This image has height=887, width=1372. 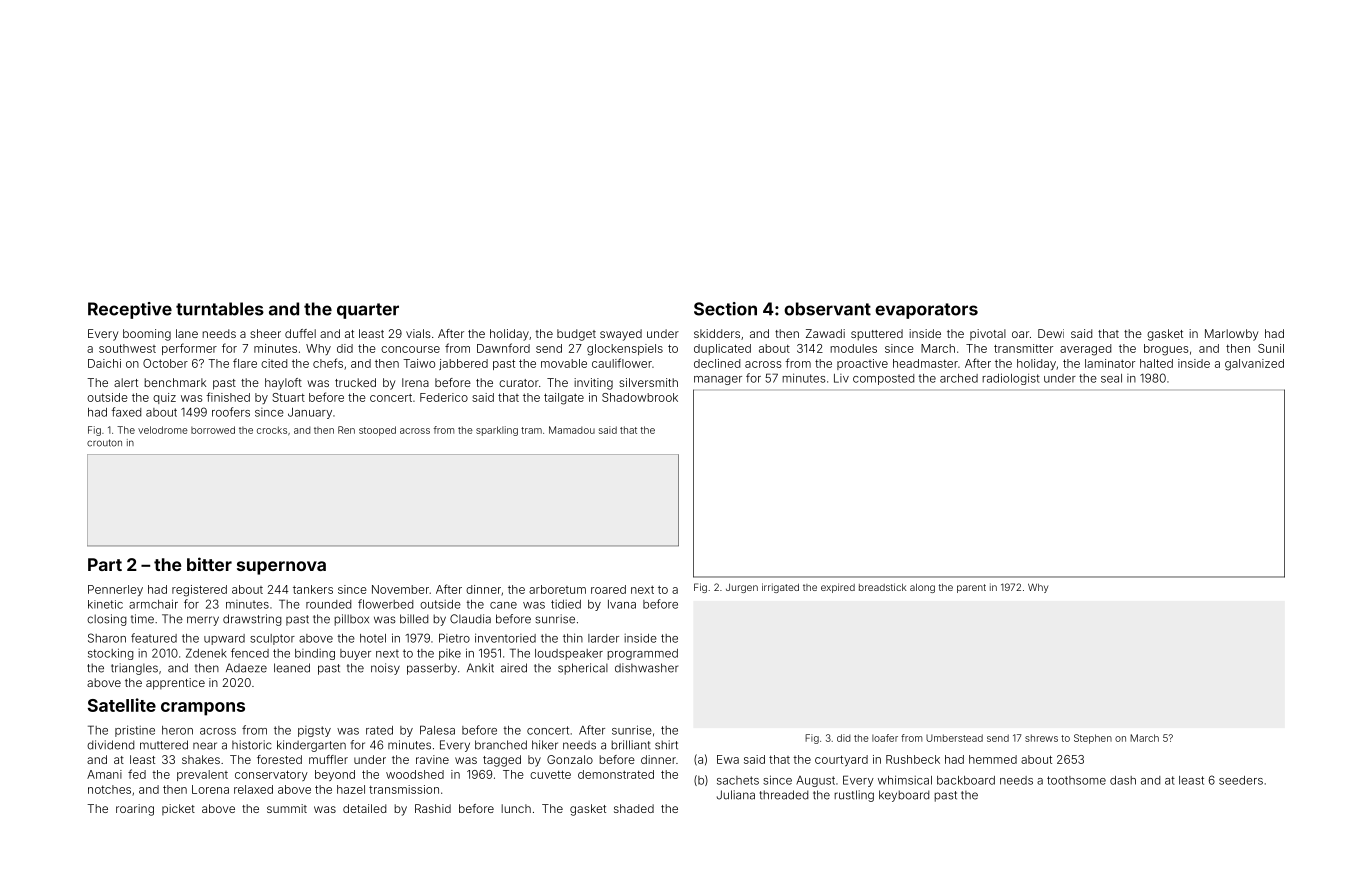 What do you see at coordinates (922, 588) in the image?
I see `along` at bounding box center [922, 588].
